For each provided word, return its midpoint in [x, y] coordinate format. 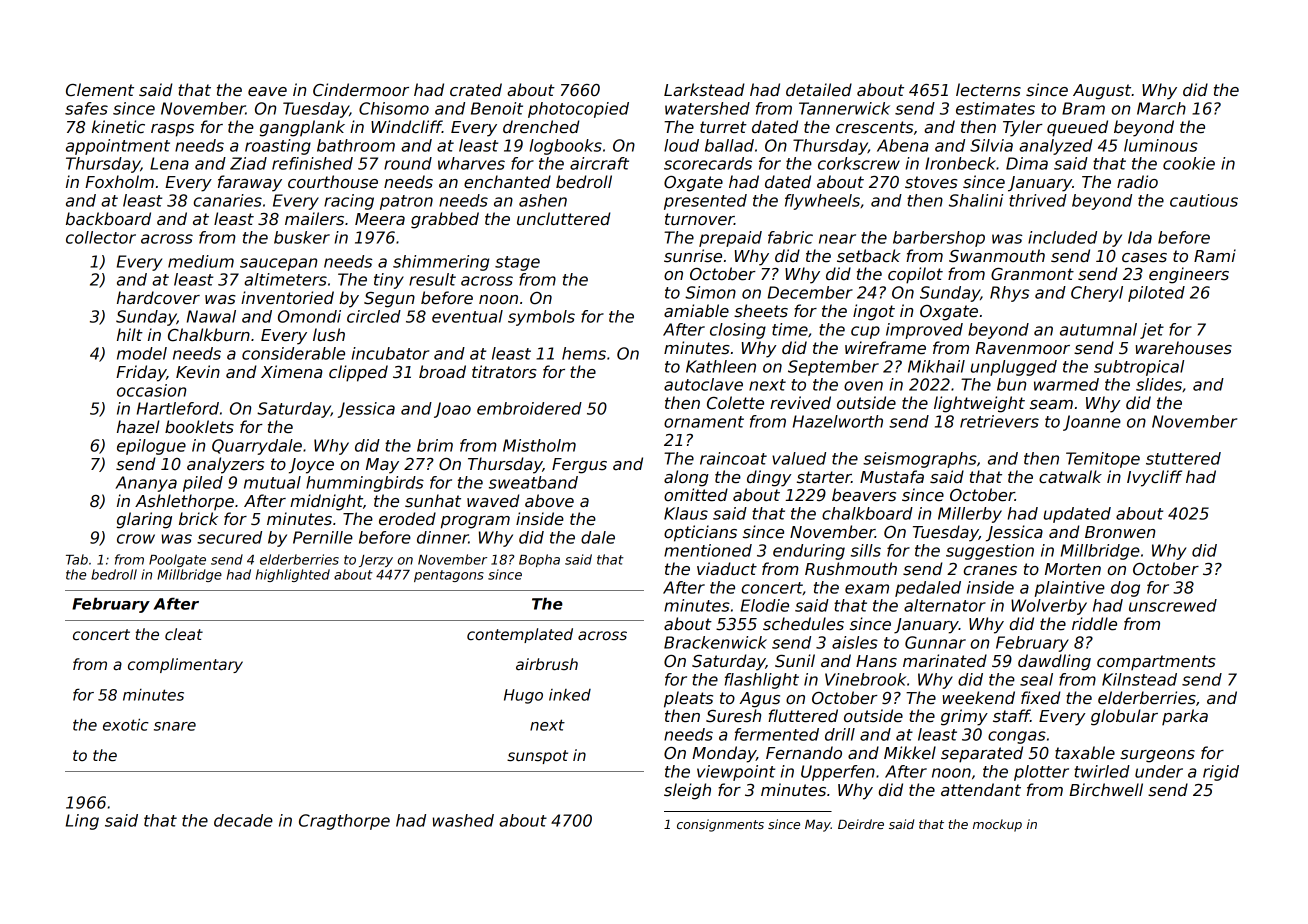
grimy [964, 717]
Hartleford [178, 408]
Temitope [1103, 460]
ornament [704, 422]
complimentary [185, 665]
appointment [118, 147]
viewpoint [736, 773]
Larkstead [704, 90]
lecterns [988, 90]
